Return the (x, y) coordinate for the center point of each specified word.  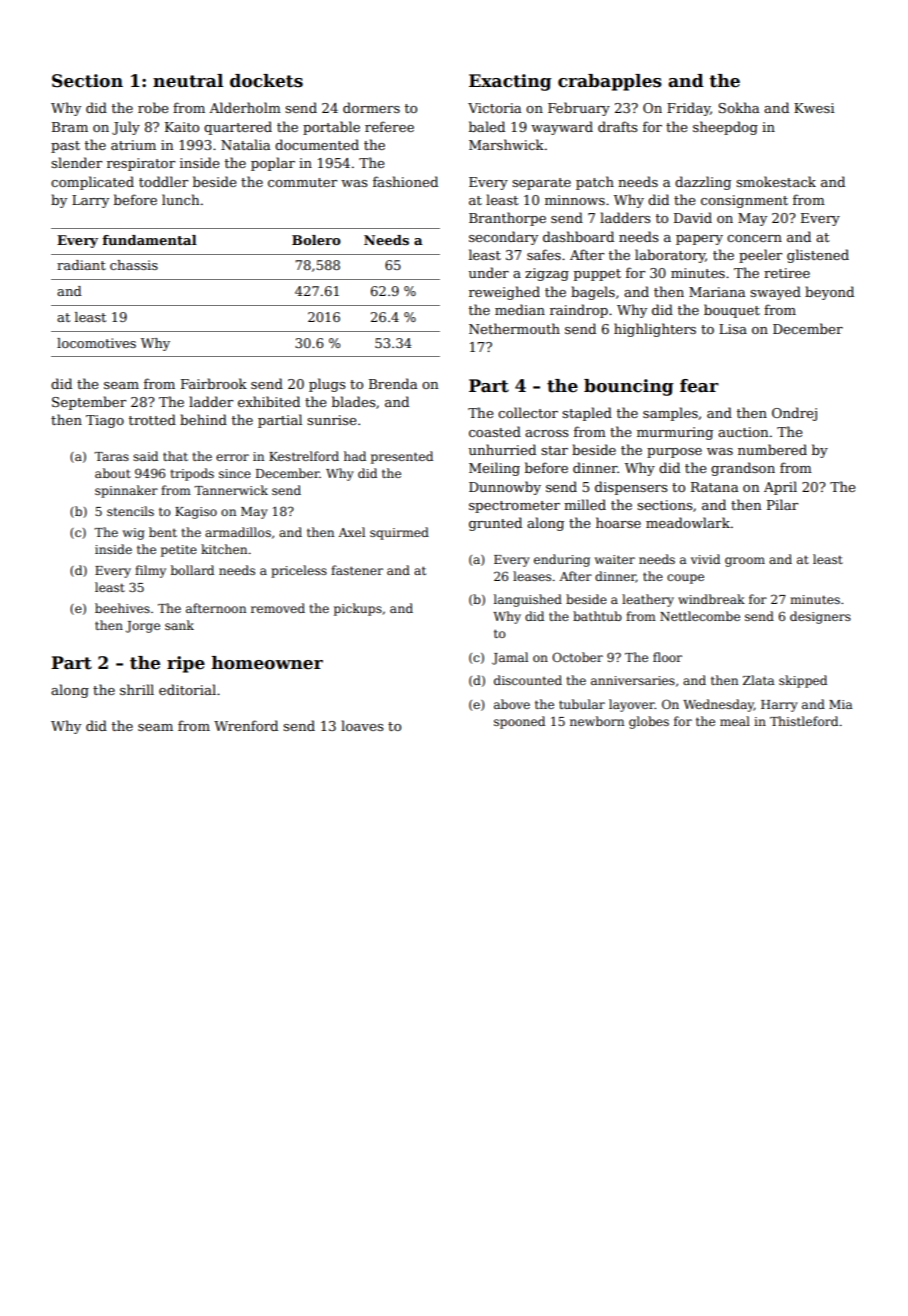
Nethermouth (514, 328)
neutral (188, 81)
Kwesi (814, 108)
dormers (371, 107)
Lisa (733, 329)
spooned (519, 722)
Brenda (393, 383)
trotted (152, 419)
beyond (829, 293)
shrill (137, 689)
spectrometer (514, 507)
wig (134, 534)
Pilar (782, 504)
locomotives (96, 343)
